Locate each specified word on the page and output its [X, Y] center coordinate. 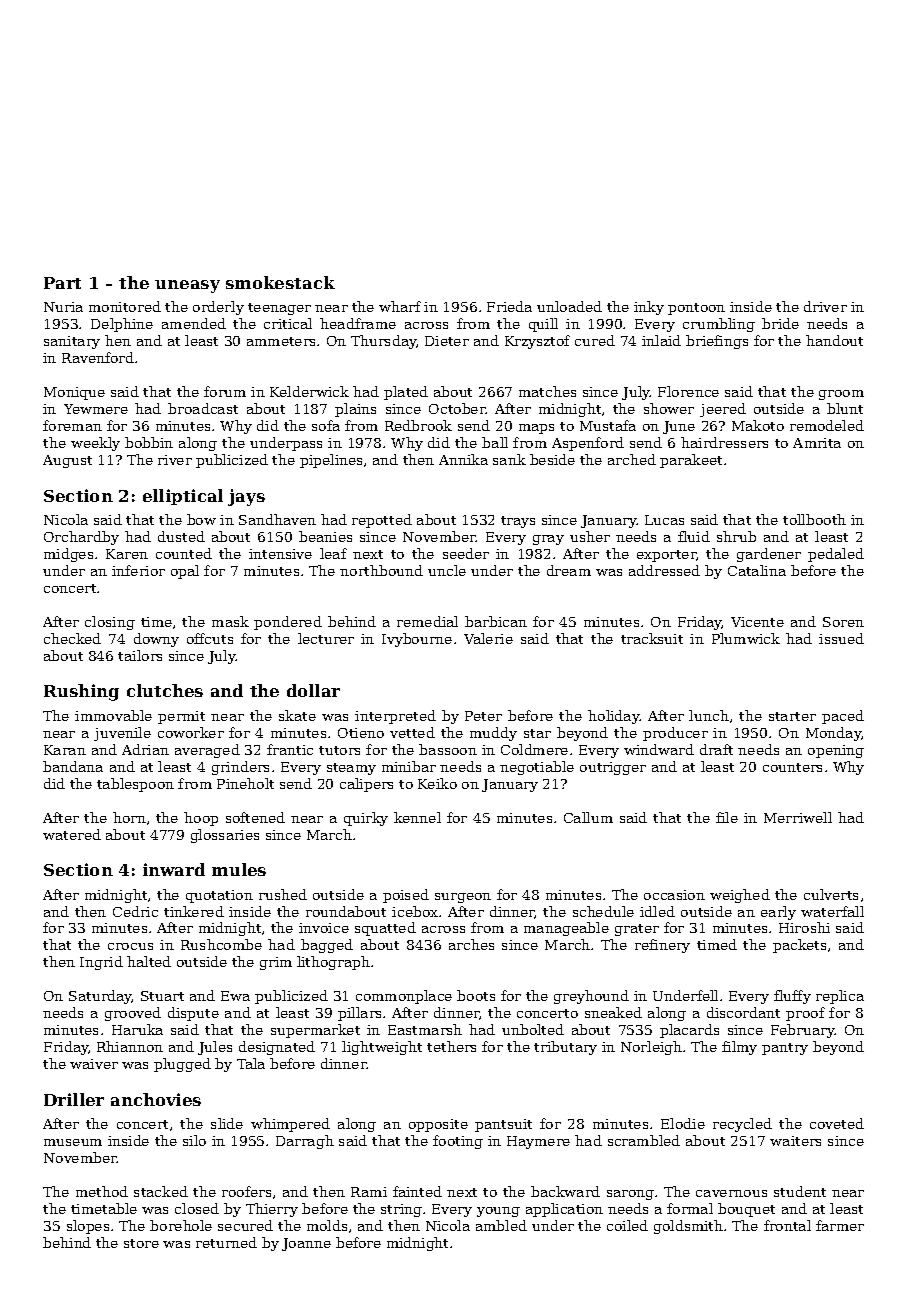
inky [649, 308]
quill [543, 325]
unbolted [533, 1029]
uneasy [187, 286]
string [401, 1210]
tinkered [194, 911]
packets [799, 946]
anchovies [156, 1099]
